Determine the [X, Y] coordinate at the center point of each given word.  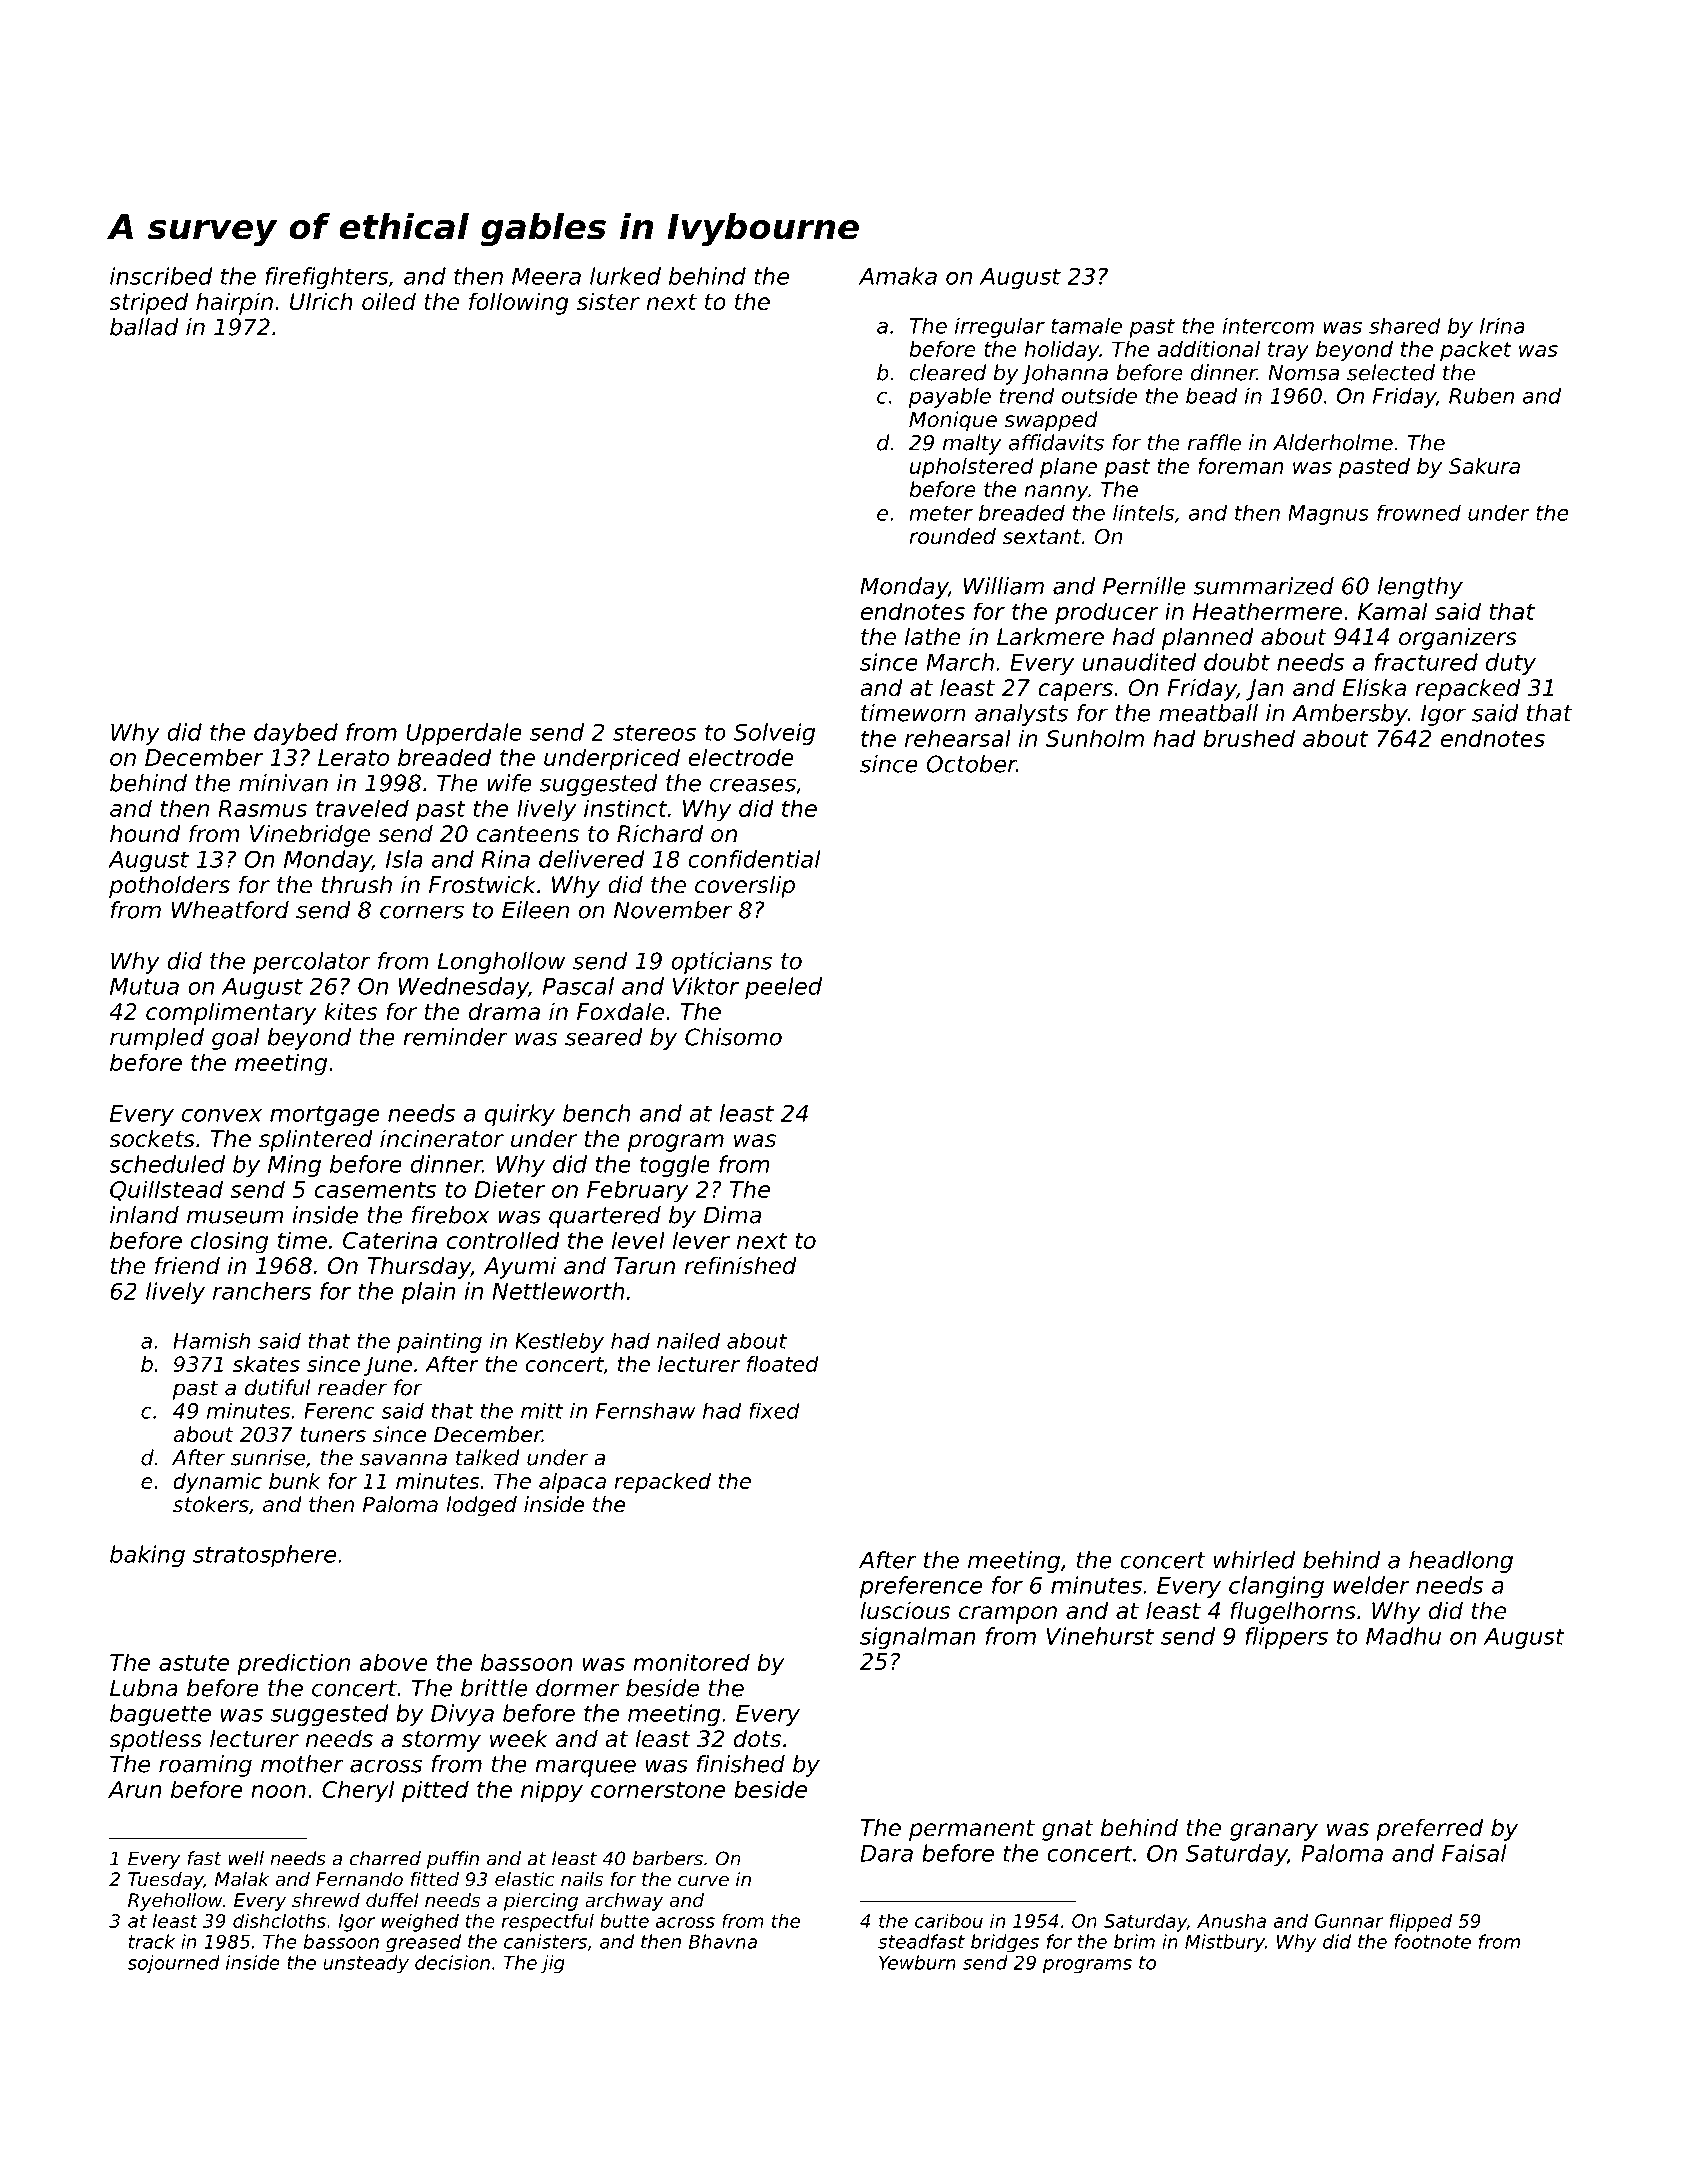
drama [504, 1012]
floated [783, 1364]
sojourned [174, 1964]
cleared [947, 372]
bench [596, 1113]
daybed [296, 734]
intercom [1268, 325]
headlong [1461, 1562]
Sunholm [1095, 738]
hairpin [234, 304]
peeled [783, 988]
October [971, 764]
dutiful [277, 1387]
